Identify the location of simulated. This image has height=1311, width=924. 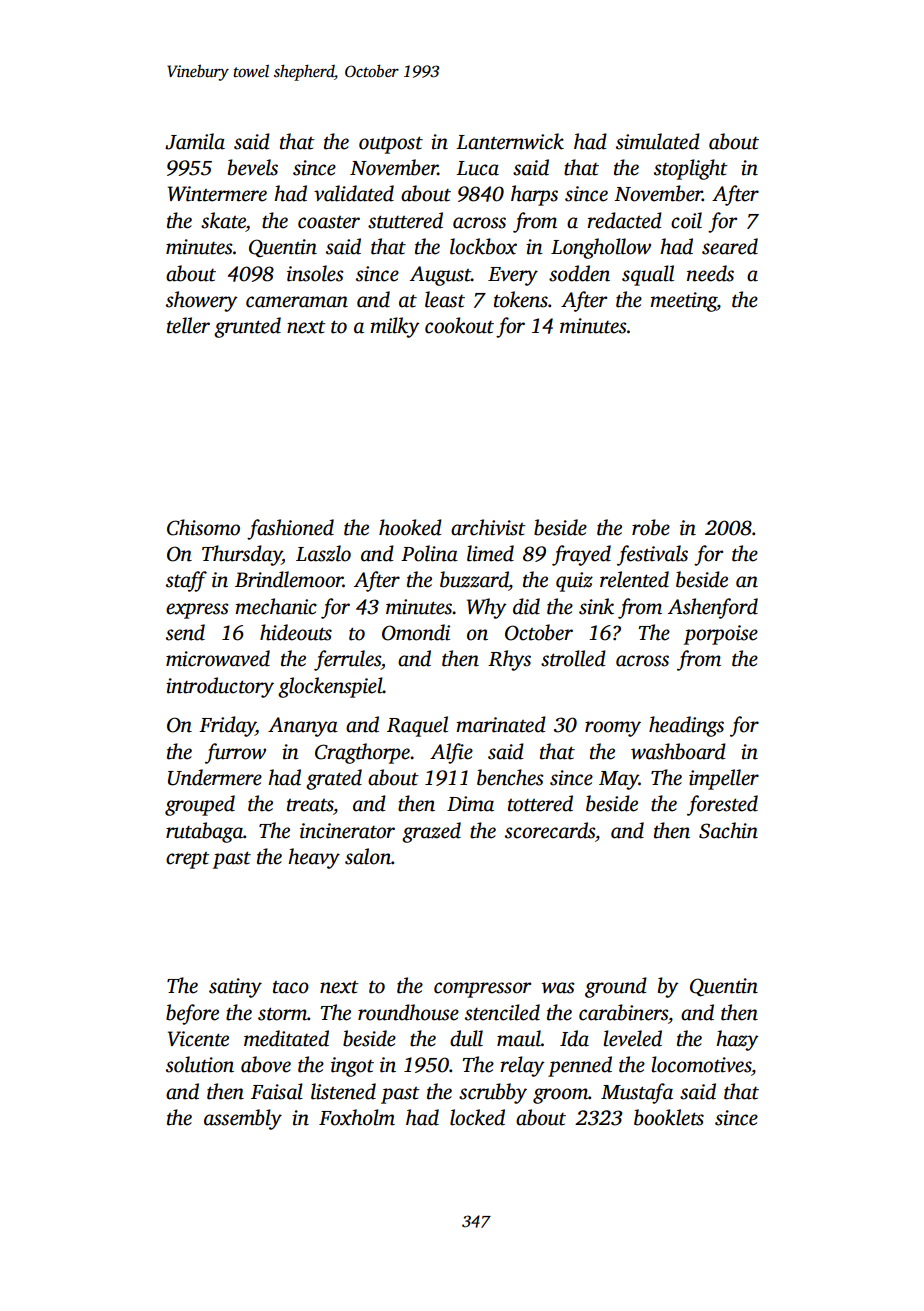
(658, 141).
